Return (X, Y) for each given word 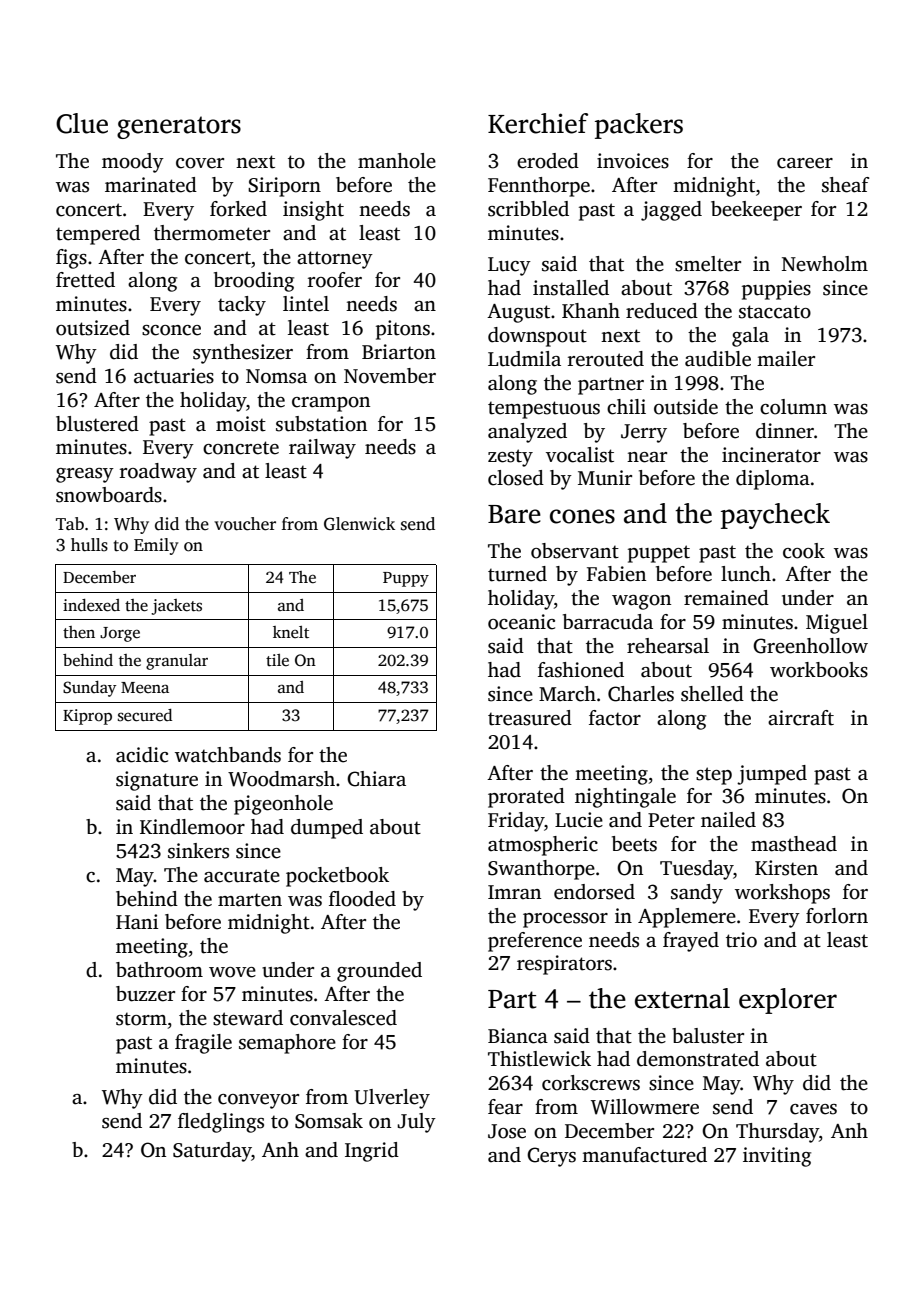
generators (179, 127)
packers (639, 126)
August (518, 313)
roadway (158, 473)
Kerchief (538, 123)
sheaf (845, 185)
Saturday (212, 1152)
